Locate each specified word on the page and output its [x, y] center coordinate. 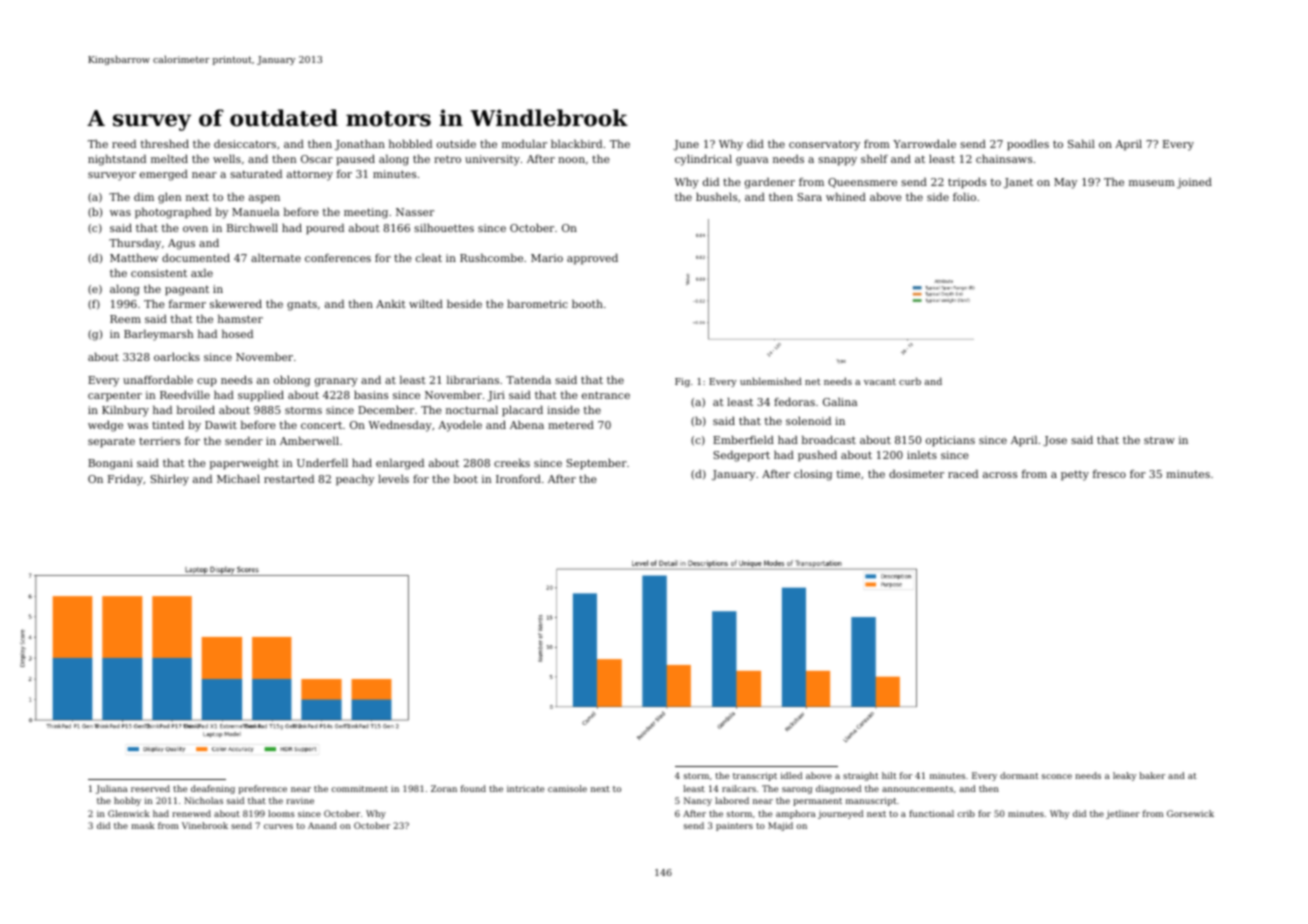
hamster [240, 318]
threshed [165, 143]
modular [524, 143]
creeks [512, 462]
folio [964, 196]
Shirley [169, 480]
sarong [797, 790]
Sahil [1081, 143]
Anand [322, 825]
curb [910, 381]
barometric [537, 303]
